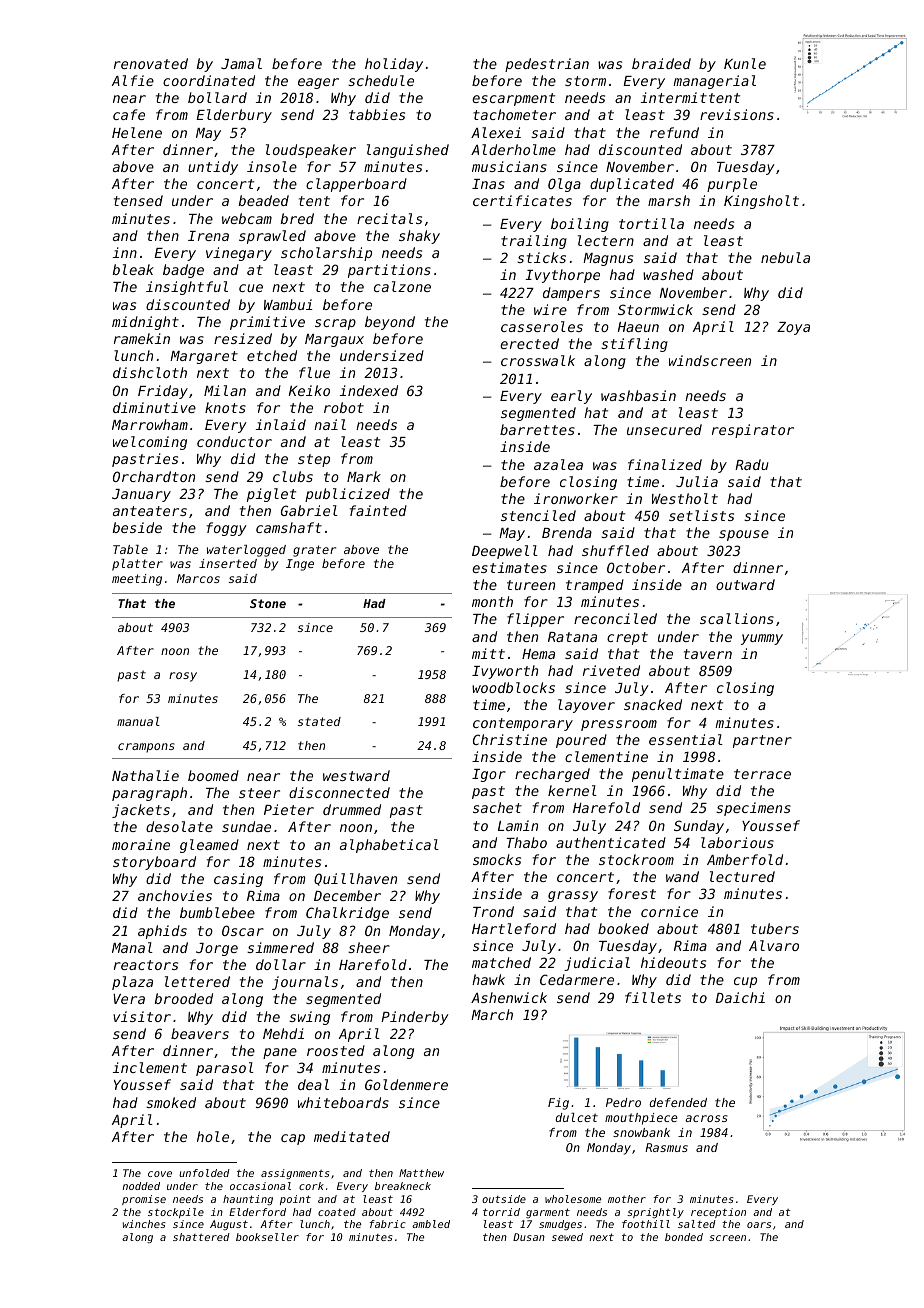 The height and width of the screenshot is (1308, 924). Describe the element at coordinates (740, 997) in the screenshot. I see `Daichi` at that location.
